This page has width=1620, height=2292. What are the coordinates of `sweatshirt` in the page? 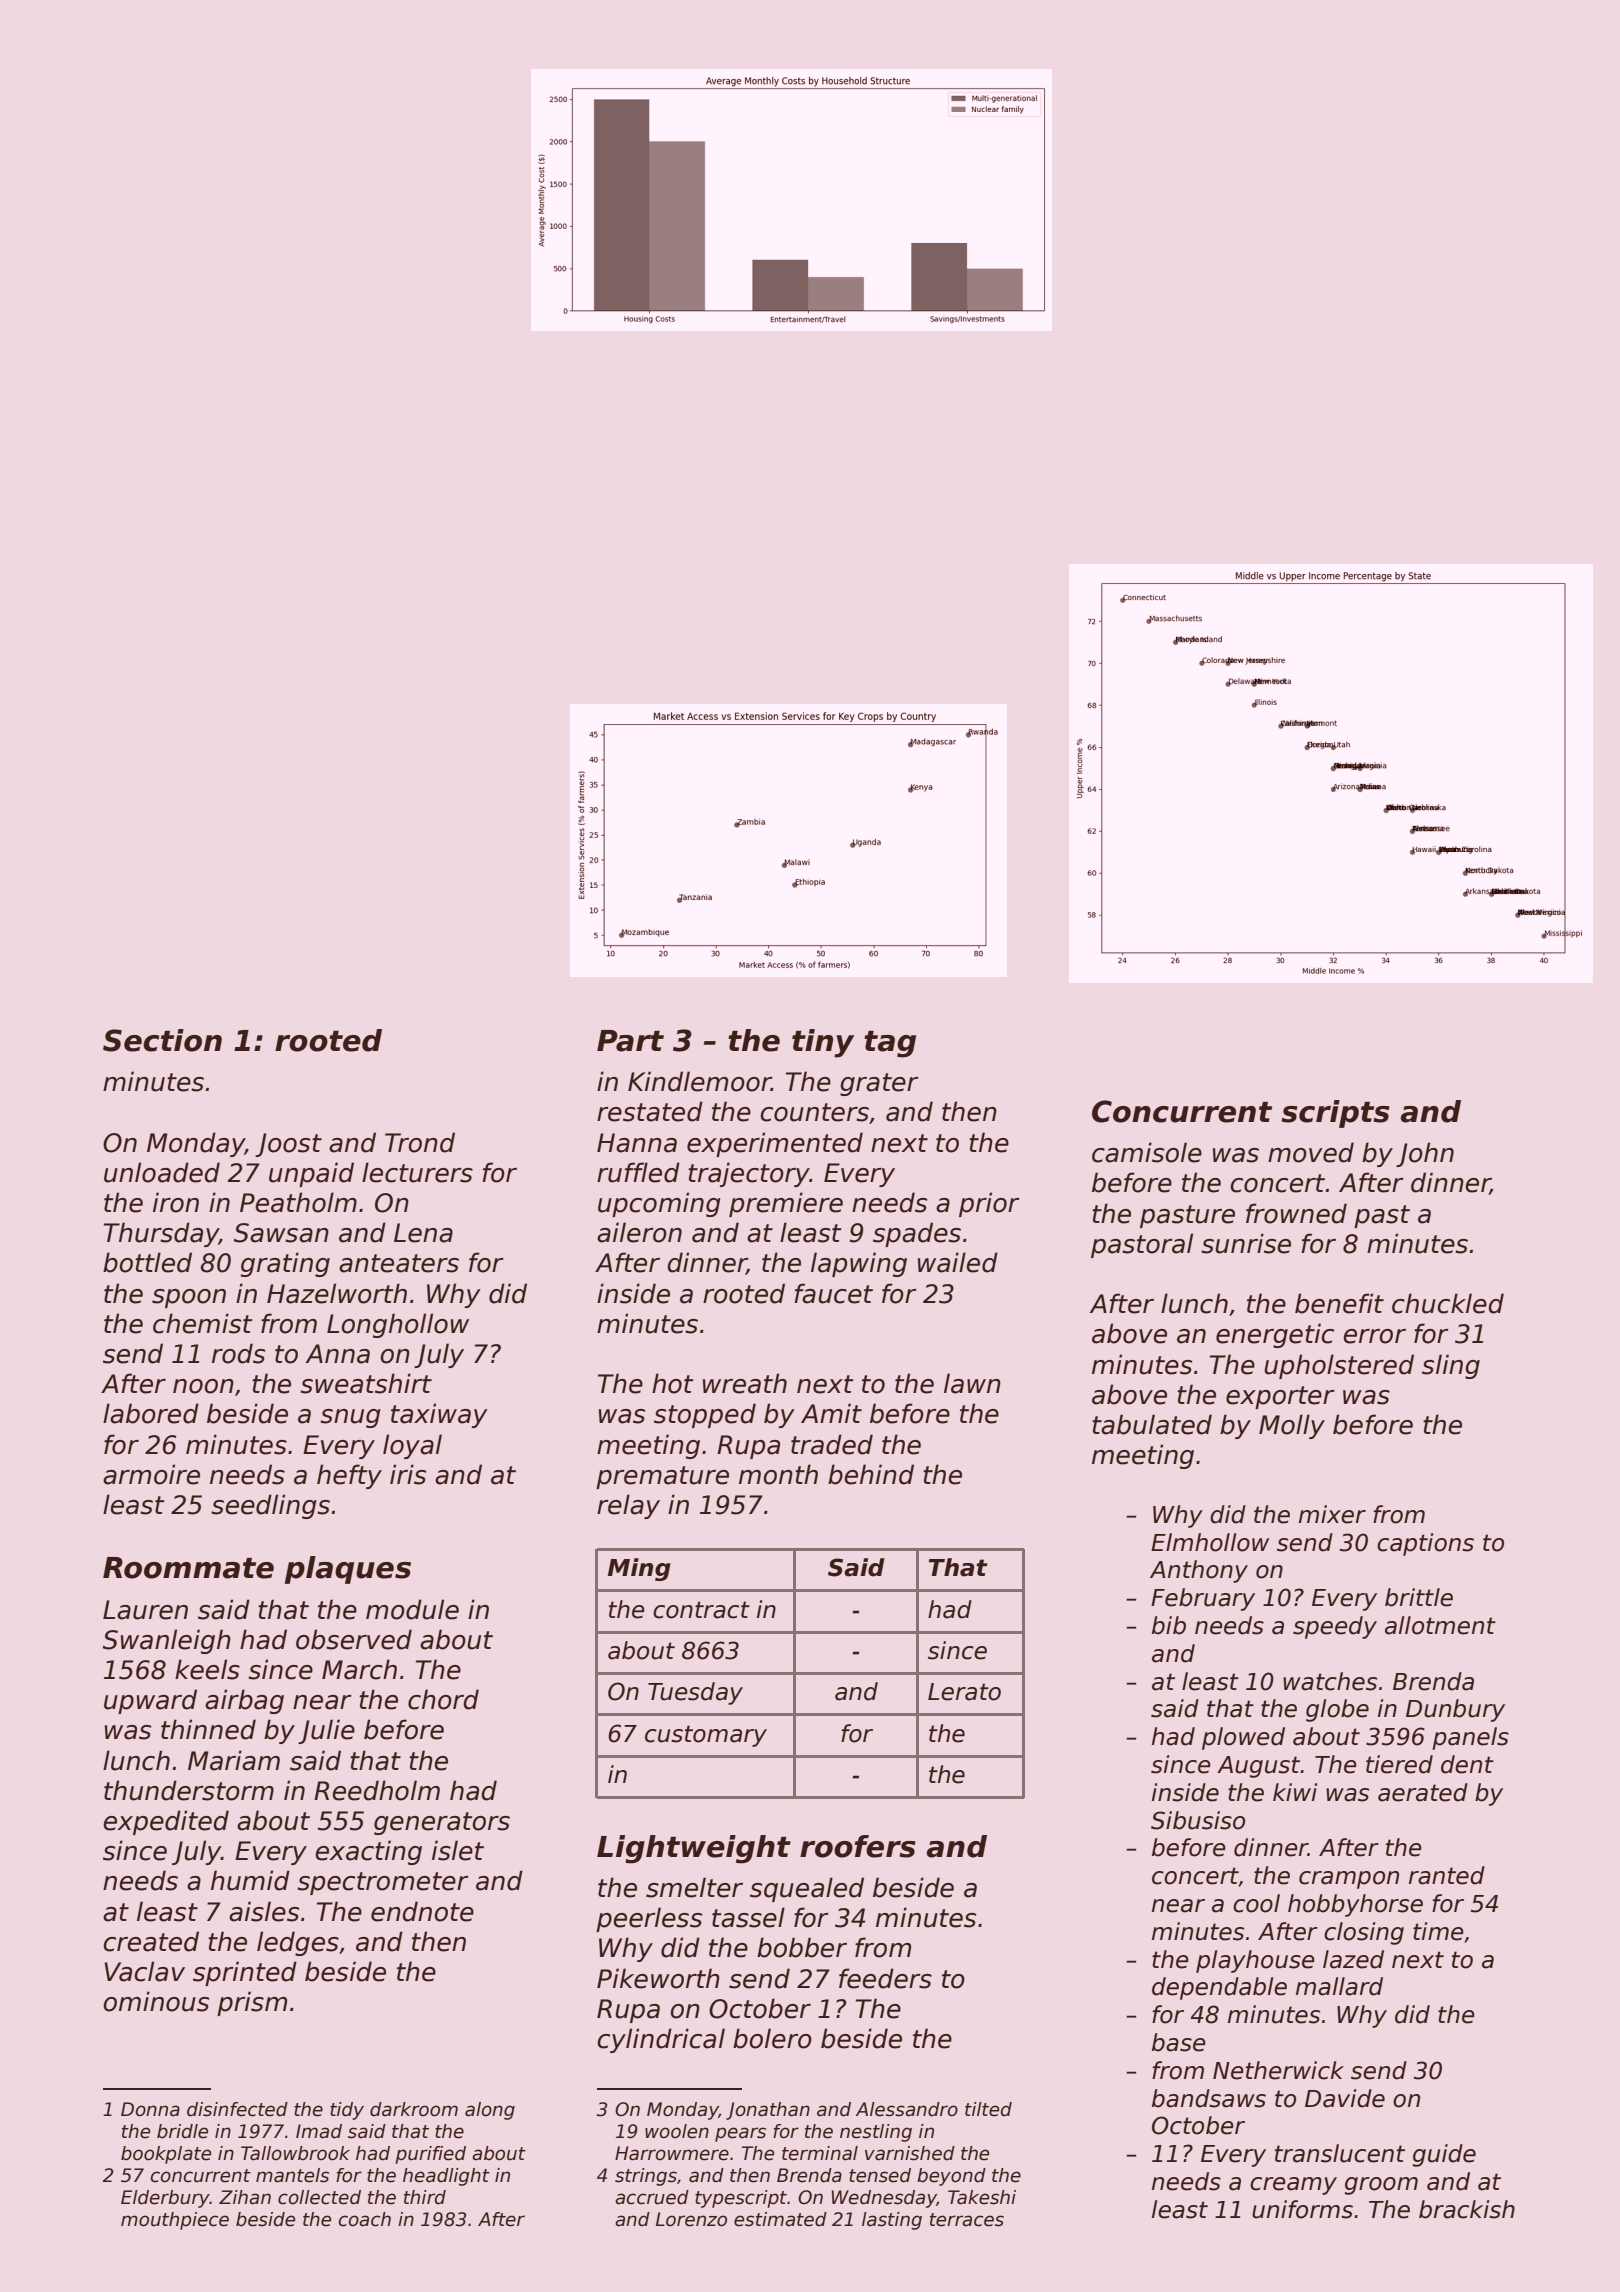 It's located at (366, 1383).
